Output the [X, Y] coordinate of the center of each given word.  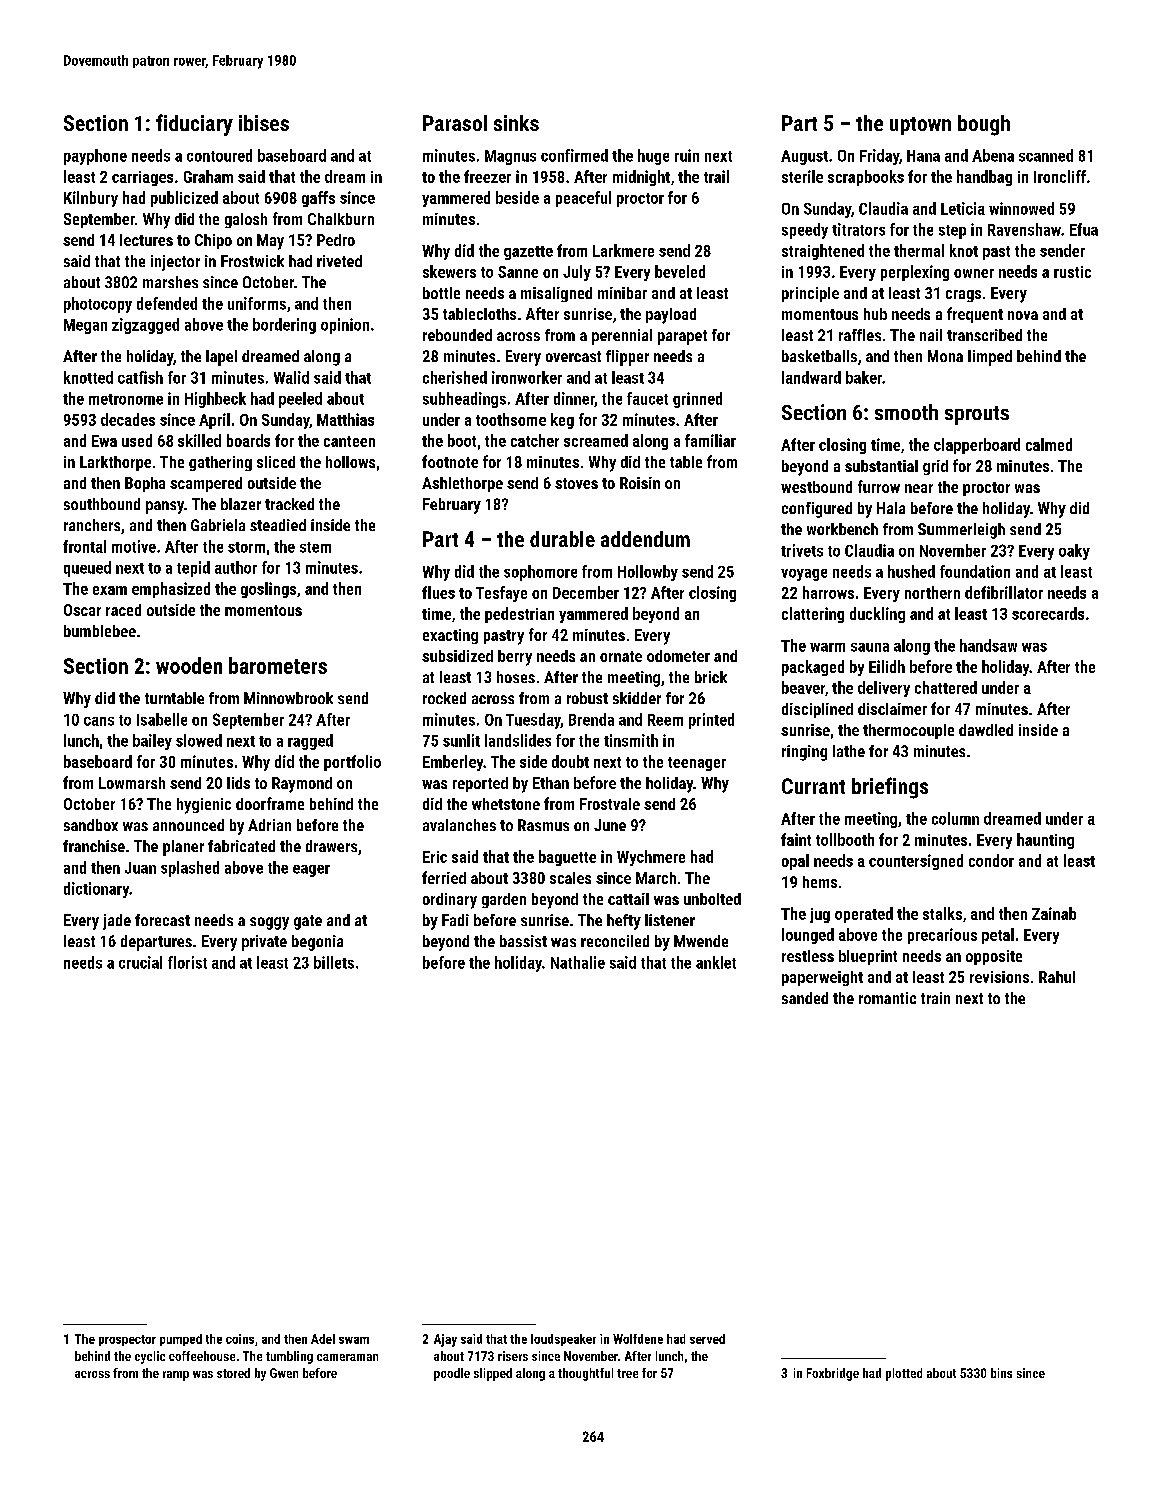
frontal [84, 546]
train [935, 998]
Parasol [455, 123]
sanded [805, 998]
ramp [176, 1376]
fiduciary [194, 125]
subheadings [464, 400]
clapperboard [977, 446]
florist [187, 962]
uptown [920, 126]
